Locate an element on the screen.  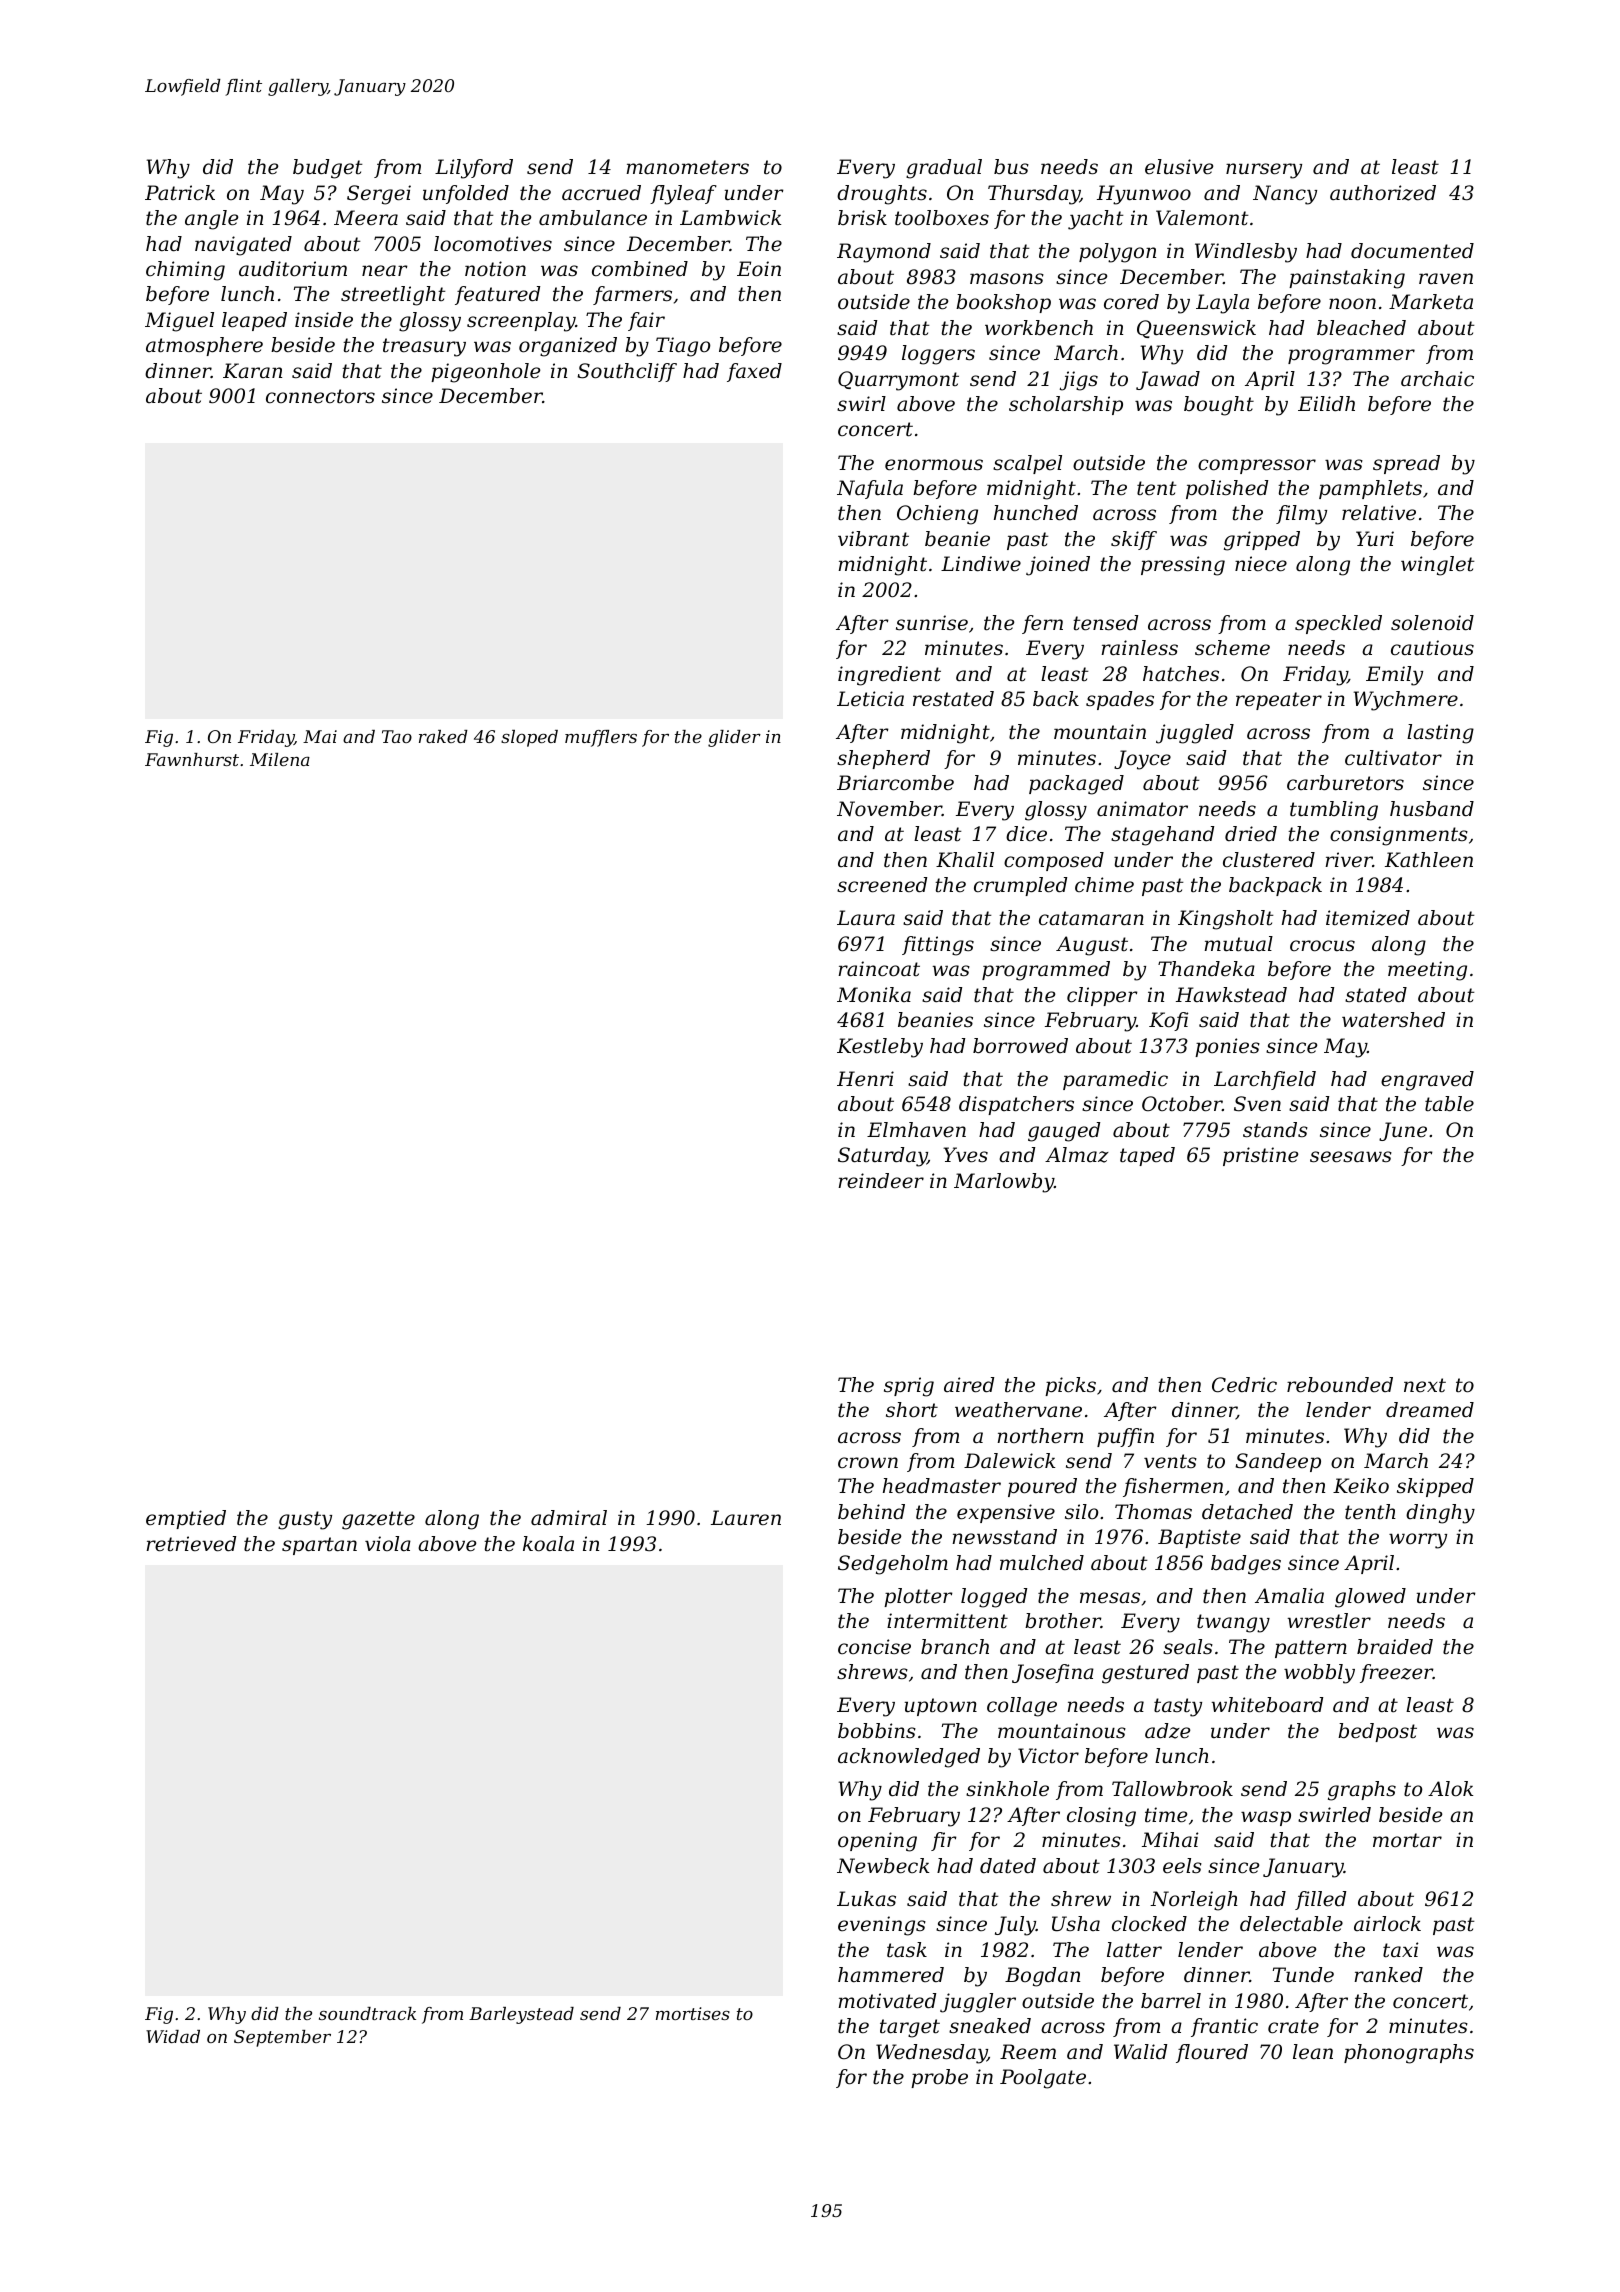
Emily is located at coordinates (1394, 676).
